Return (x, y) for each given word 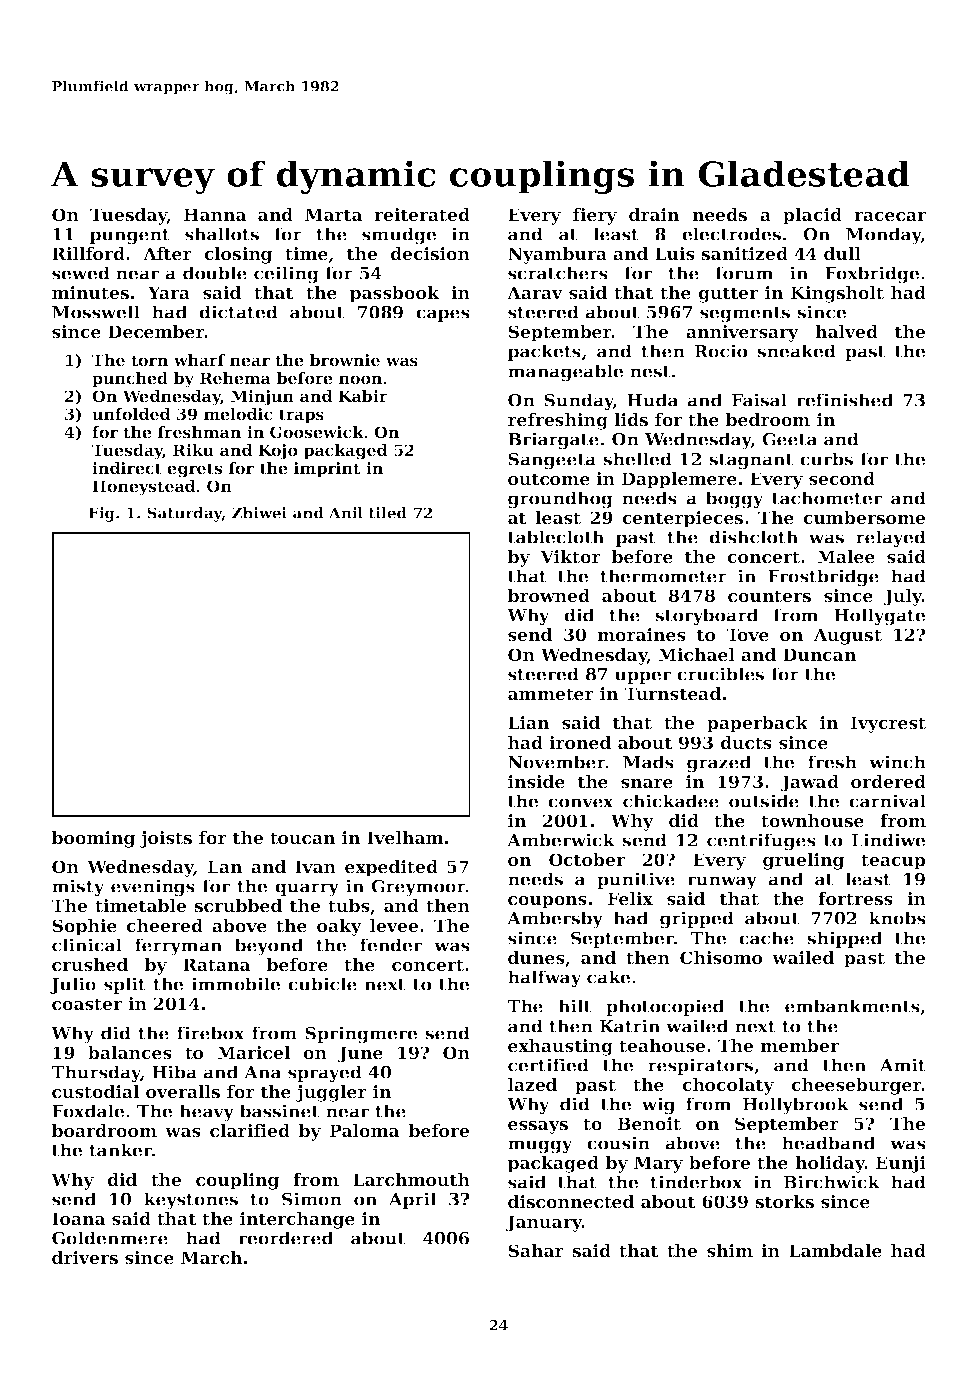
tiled (388, 513)
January (544, 1223)
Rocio (721, 351)
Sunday (579, 402)
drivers (85, 1257)
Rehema (235, 378)
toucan (302, 838)
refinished (844, 400)
